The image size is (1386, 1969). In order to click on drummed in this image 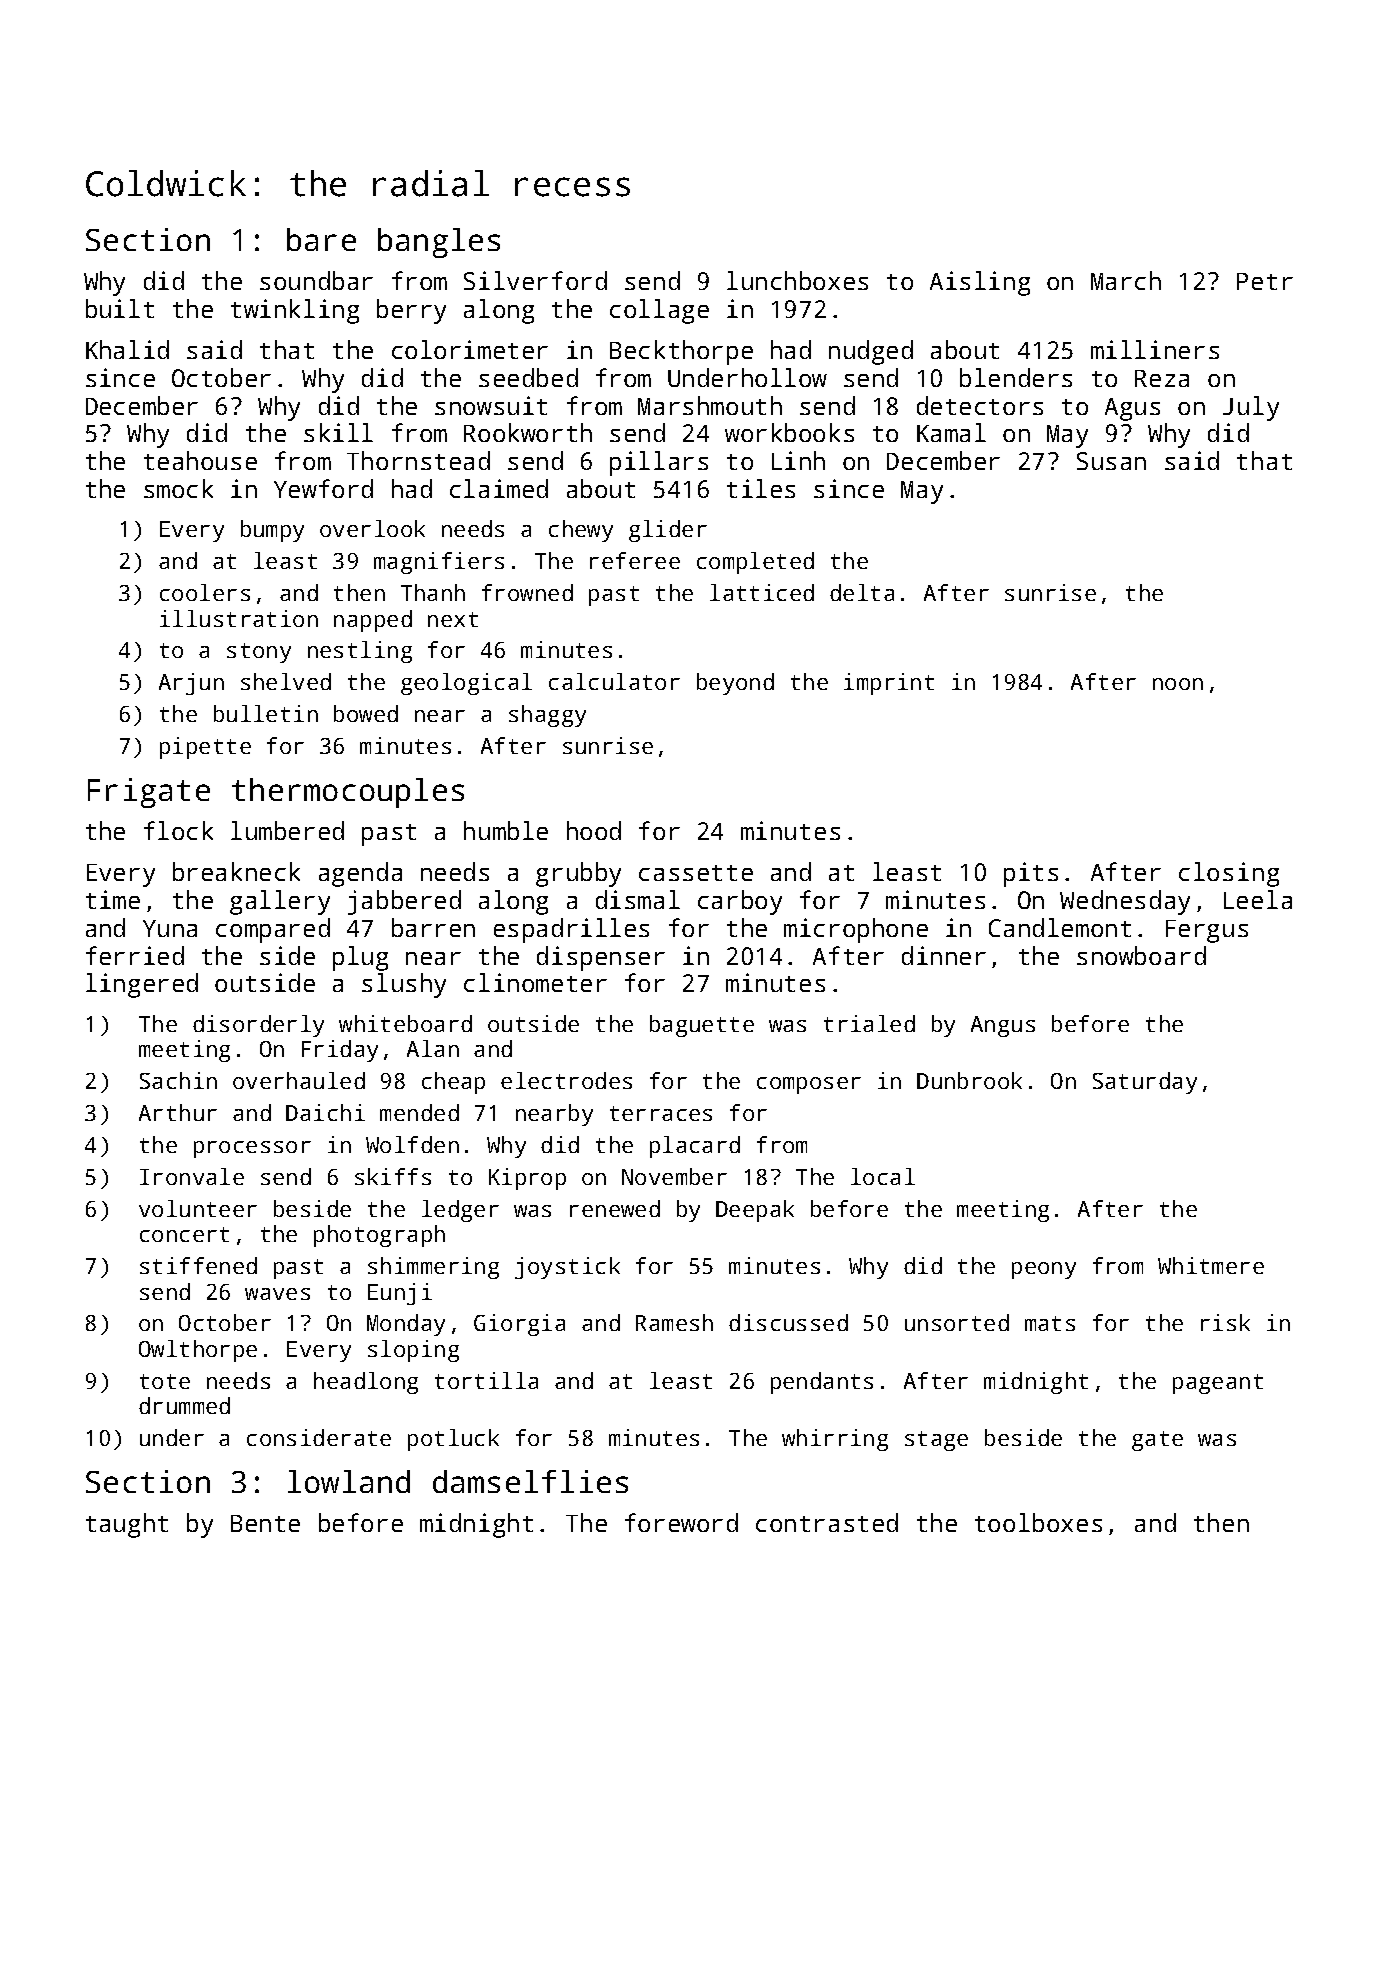, I will do `click(184, 1405)`.
